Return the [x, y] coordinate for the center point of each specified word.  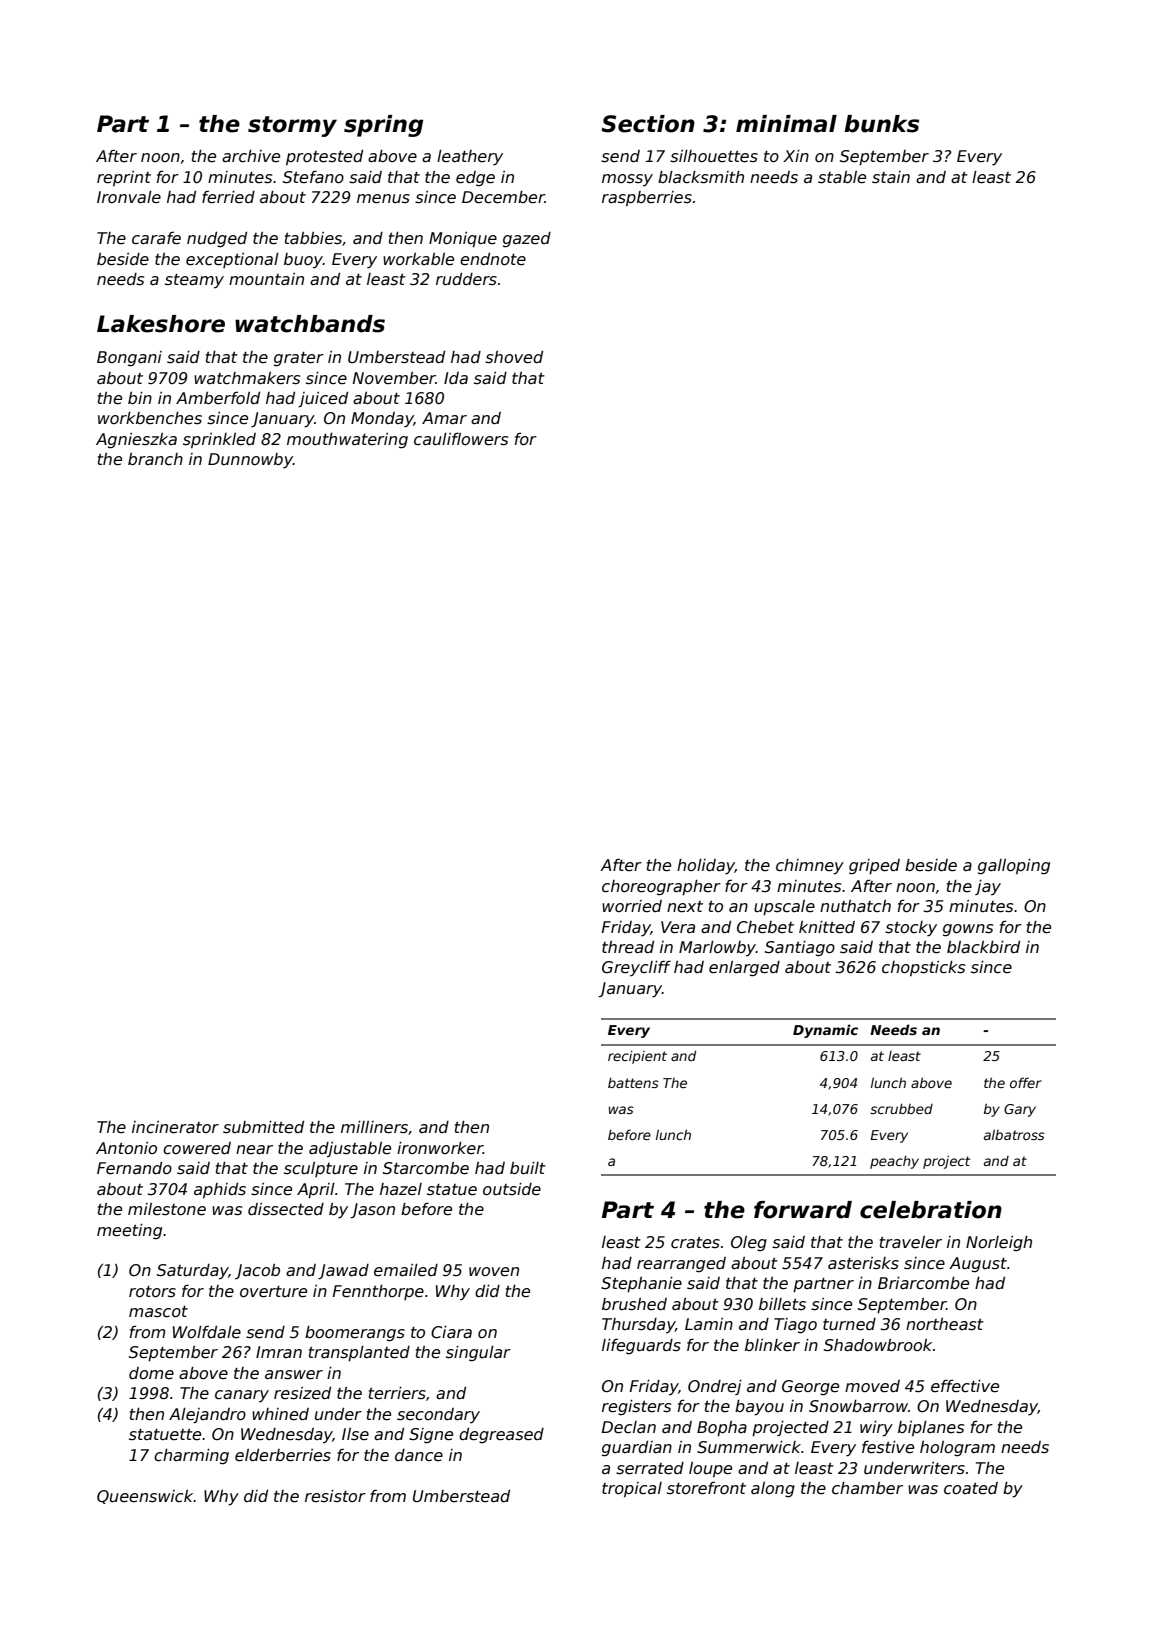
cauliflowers [461, 439]
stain [891, 177]
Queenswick [145, 1497]
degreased [501, 1435]
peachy [894, 1162]
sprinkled [219, 440]
